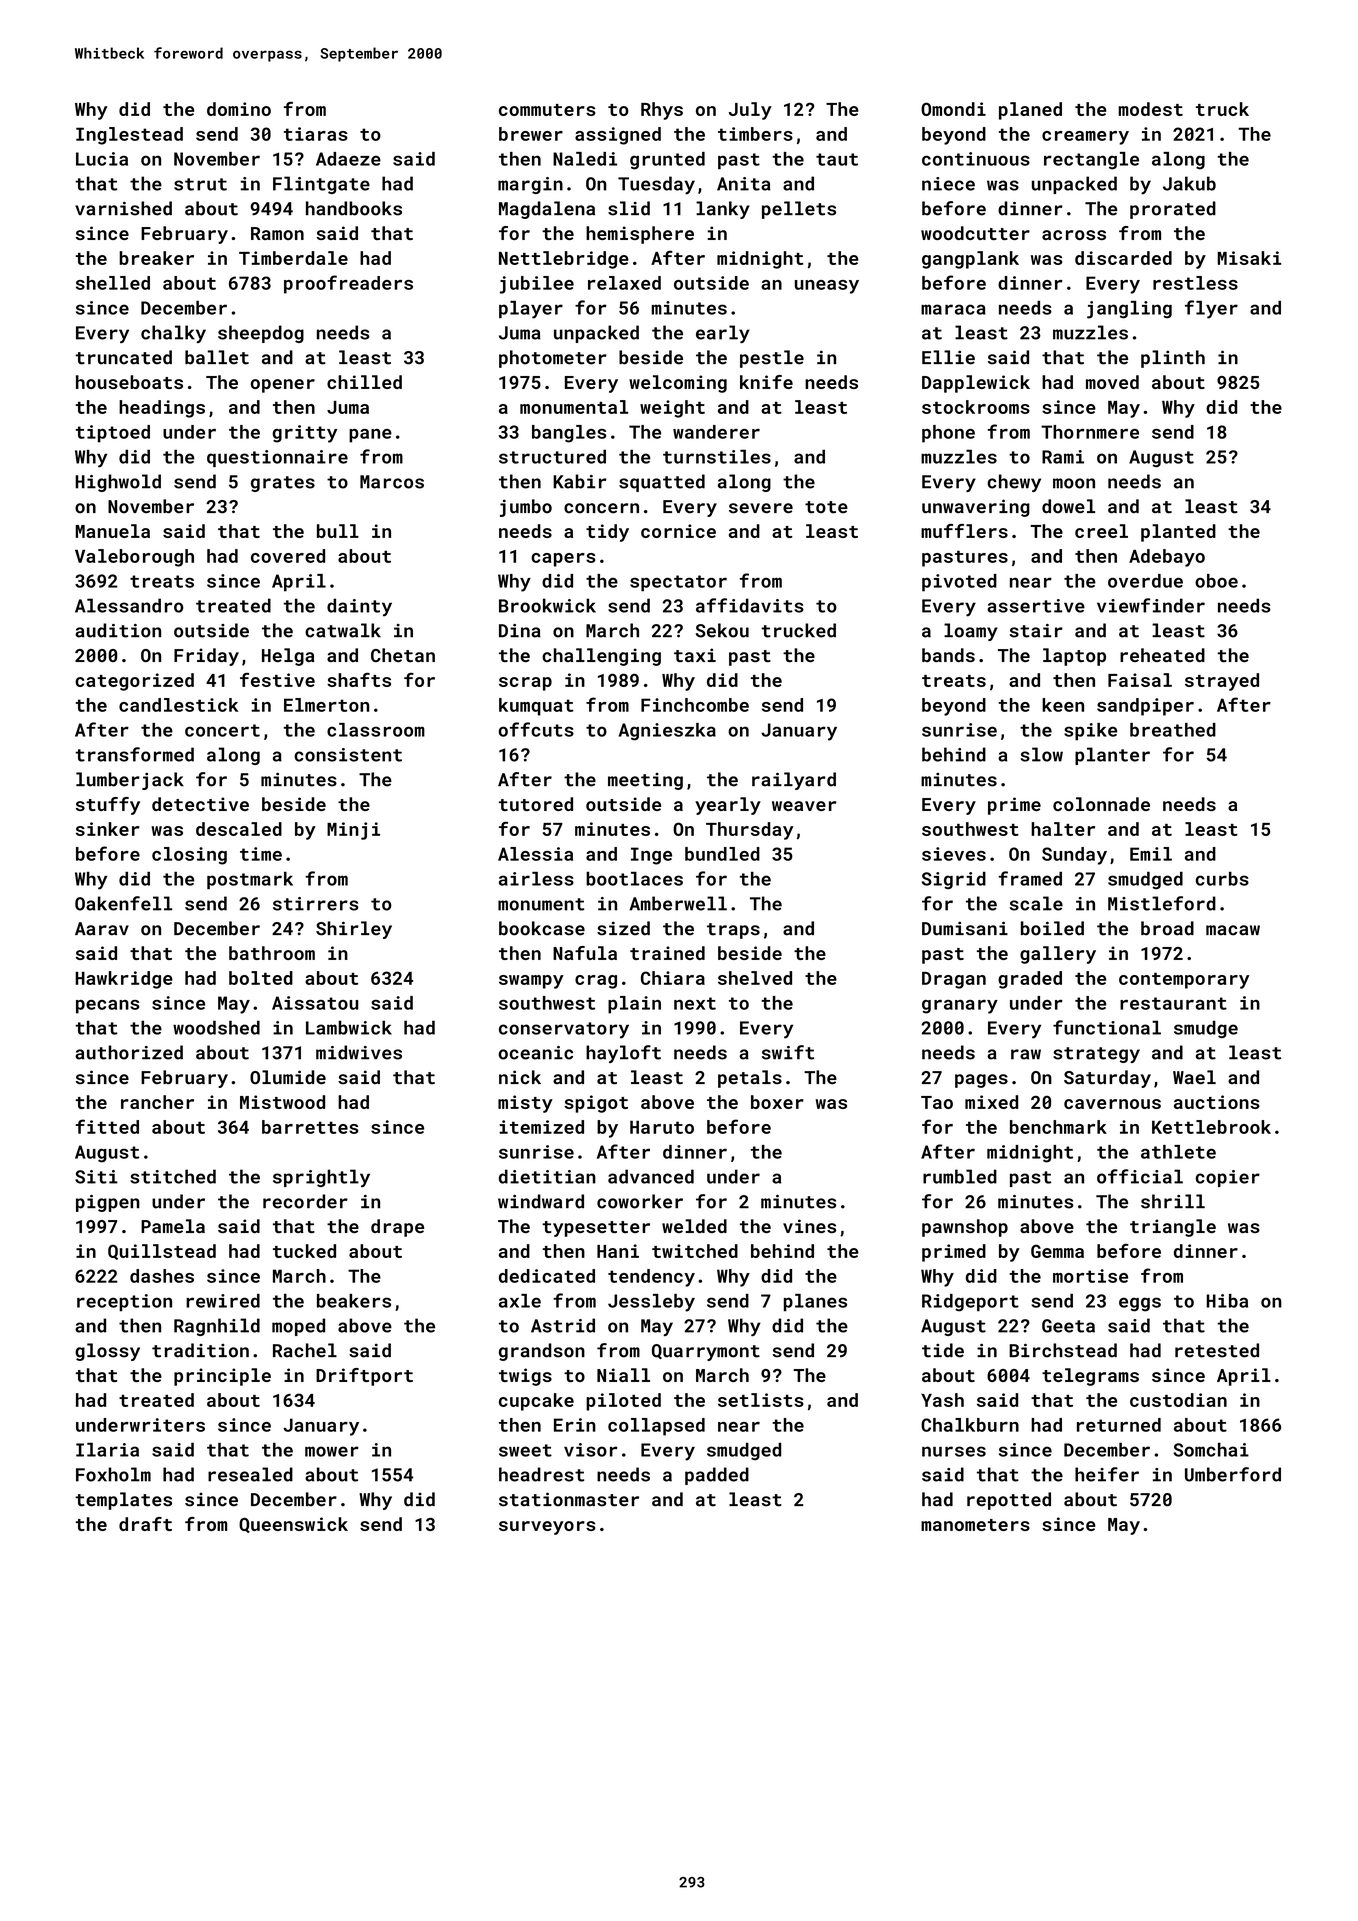  Describe the element at coordinates (129, 136) in the document. I see `Inglestead` at that location.
